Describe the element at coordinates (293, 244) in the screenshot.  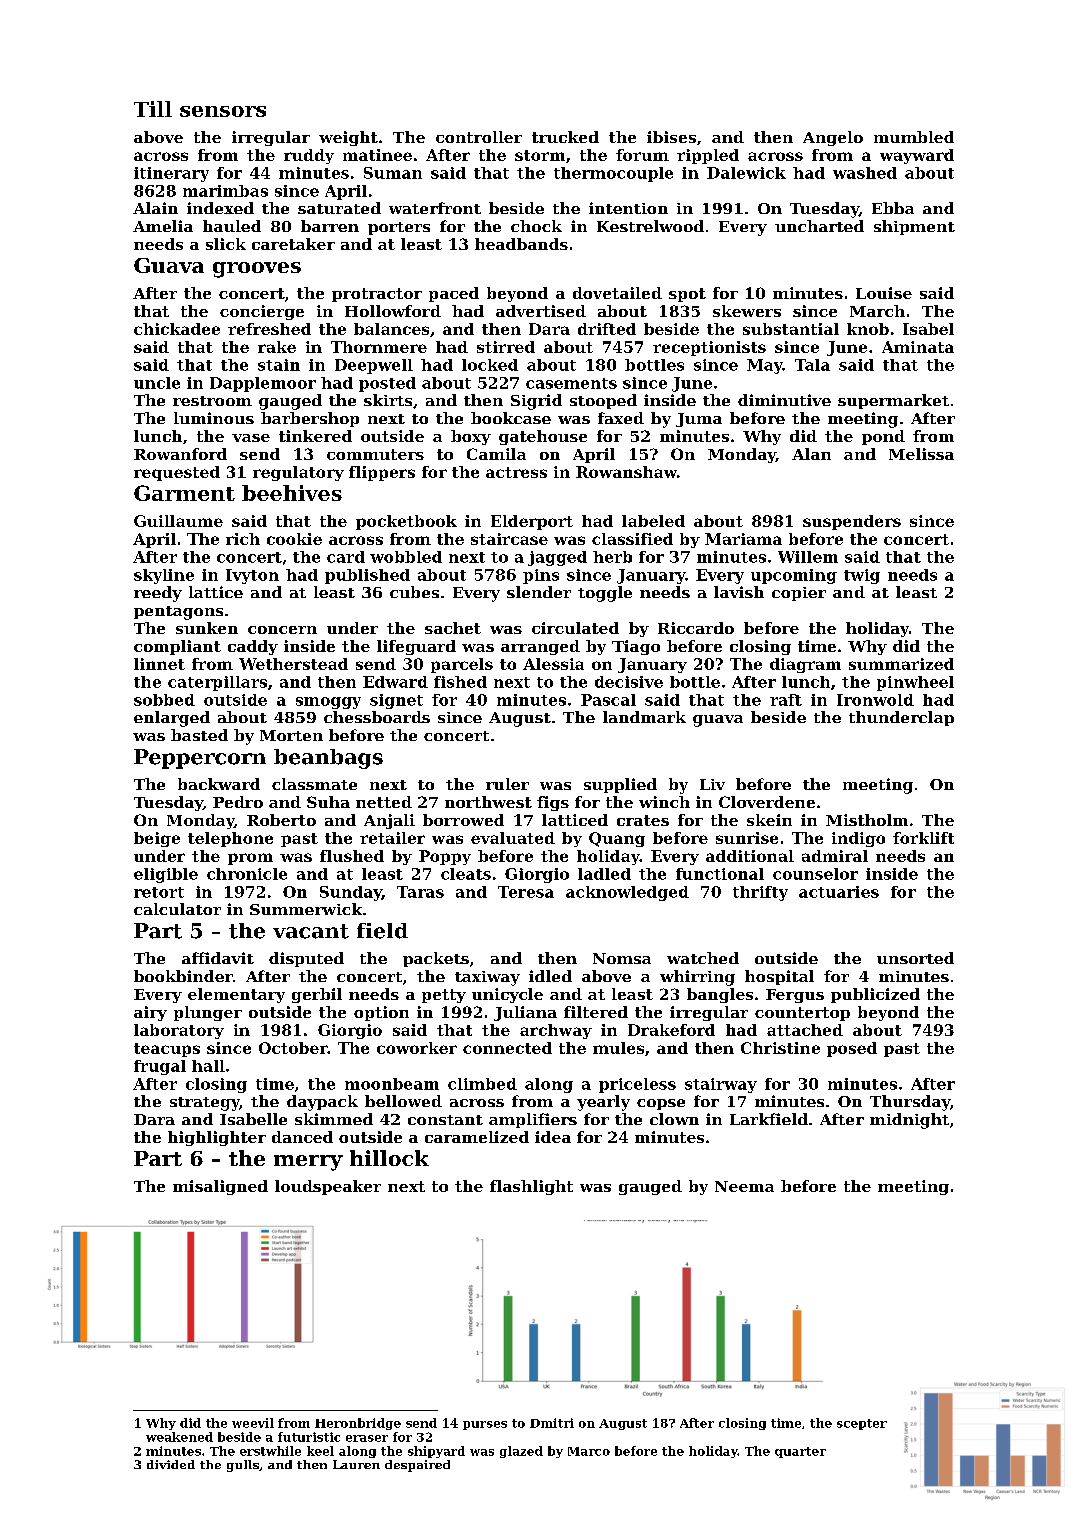
I see `caretaker` at that location.
